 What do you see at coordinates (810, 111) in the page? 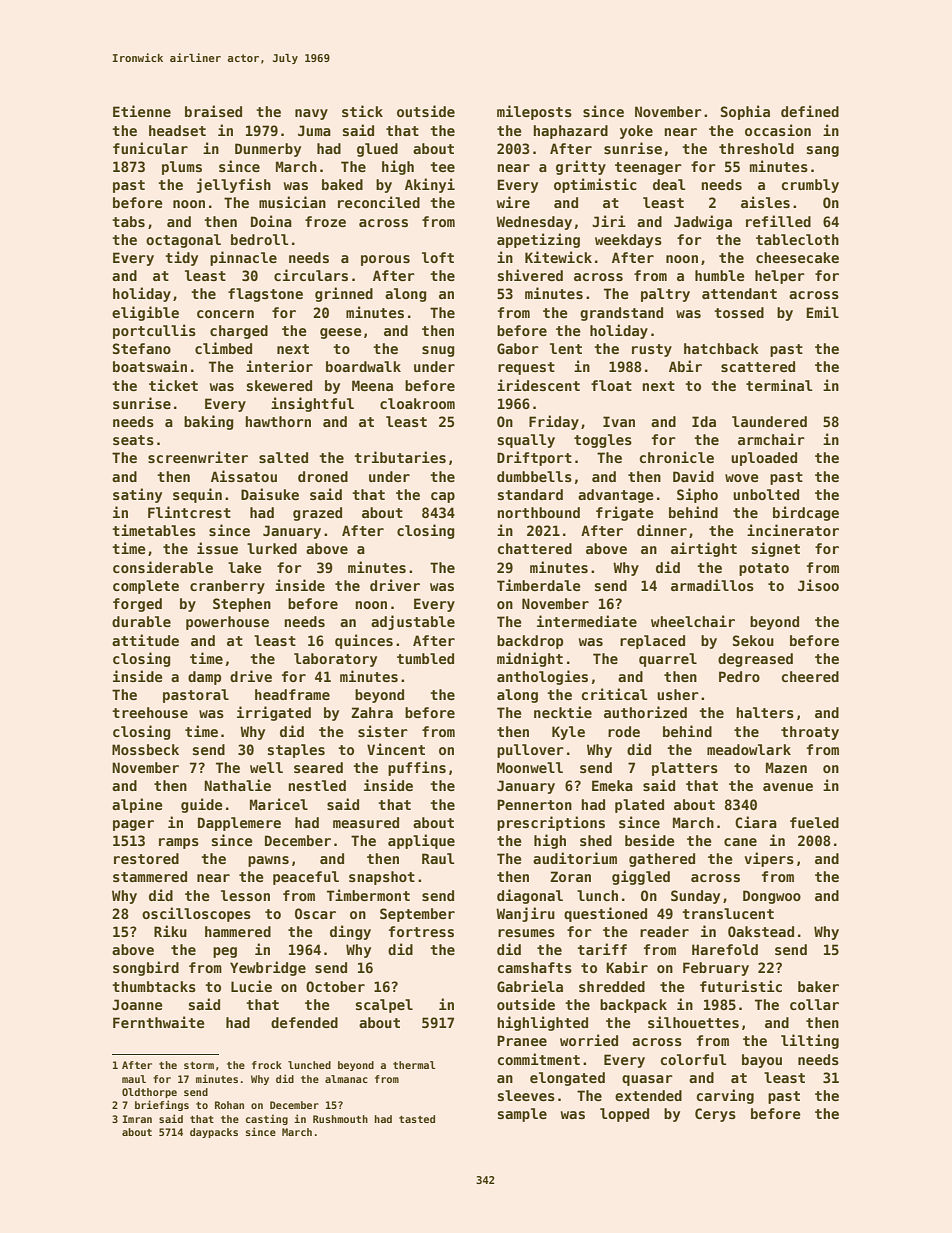
I see `defined` at bounding box center [810, 111].
